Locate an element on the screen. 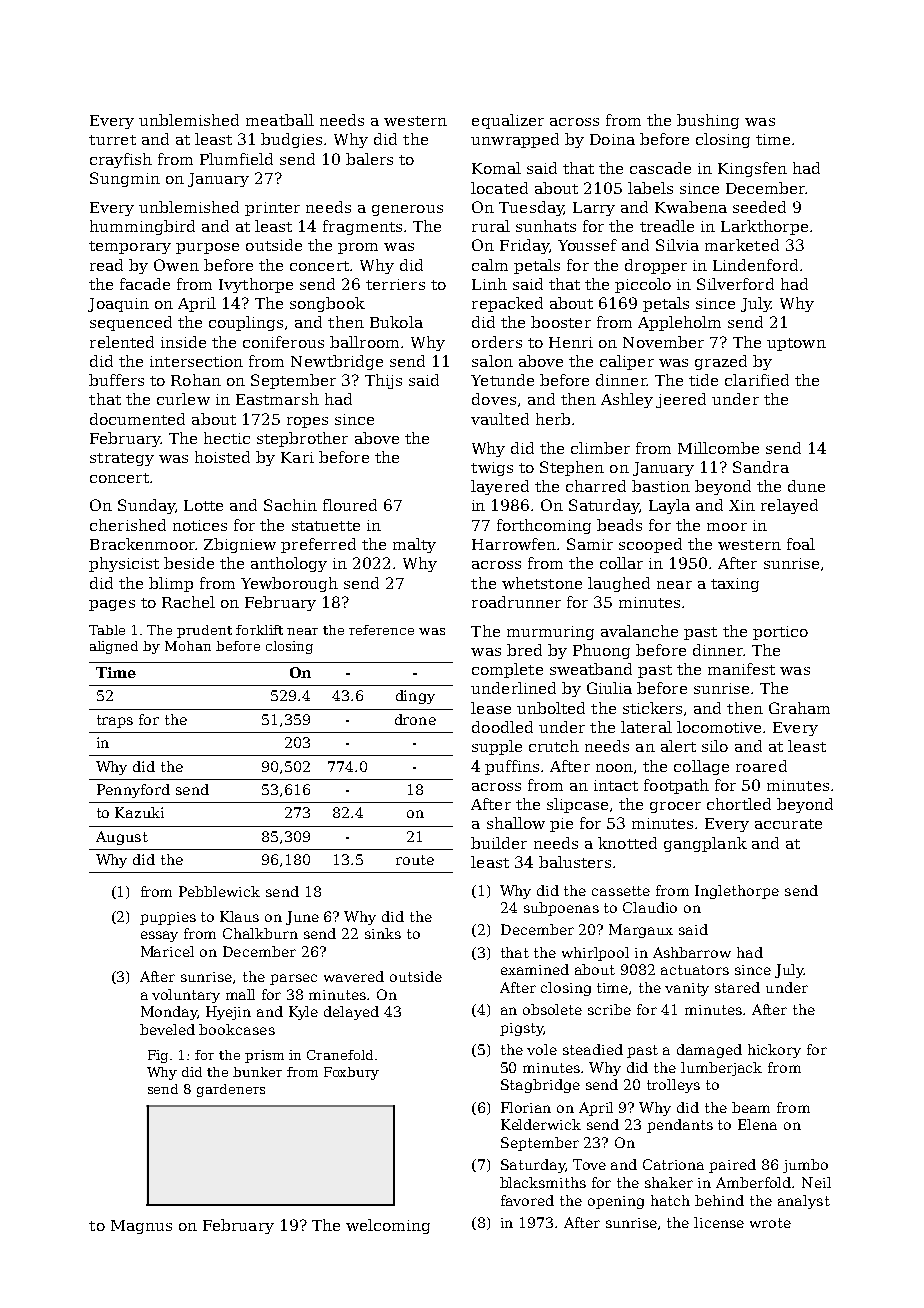  Appleholm is located at coordinates (679, 323).
